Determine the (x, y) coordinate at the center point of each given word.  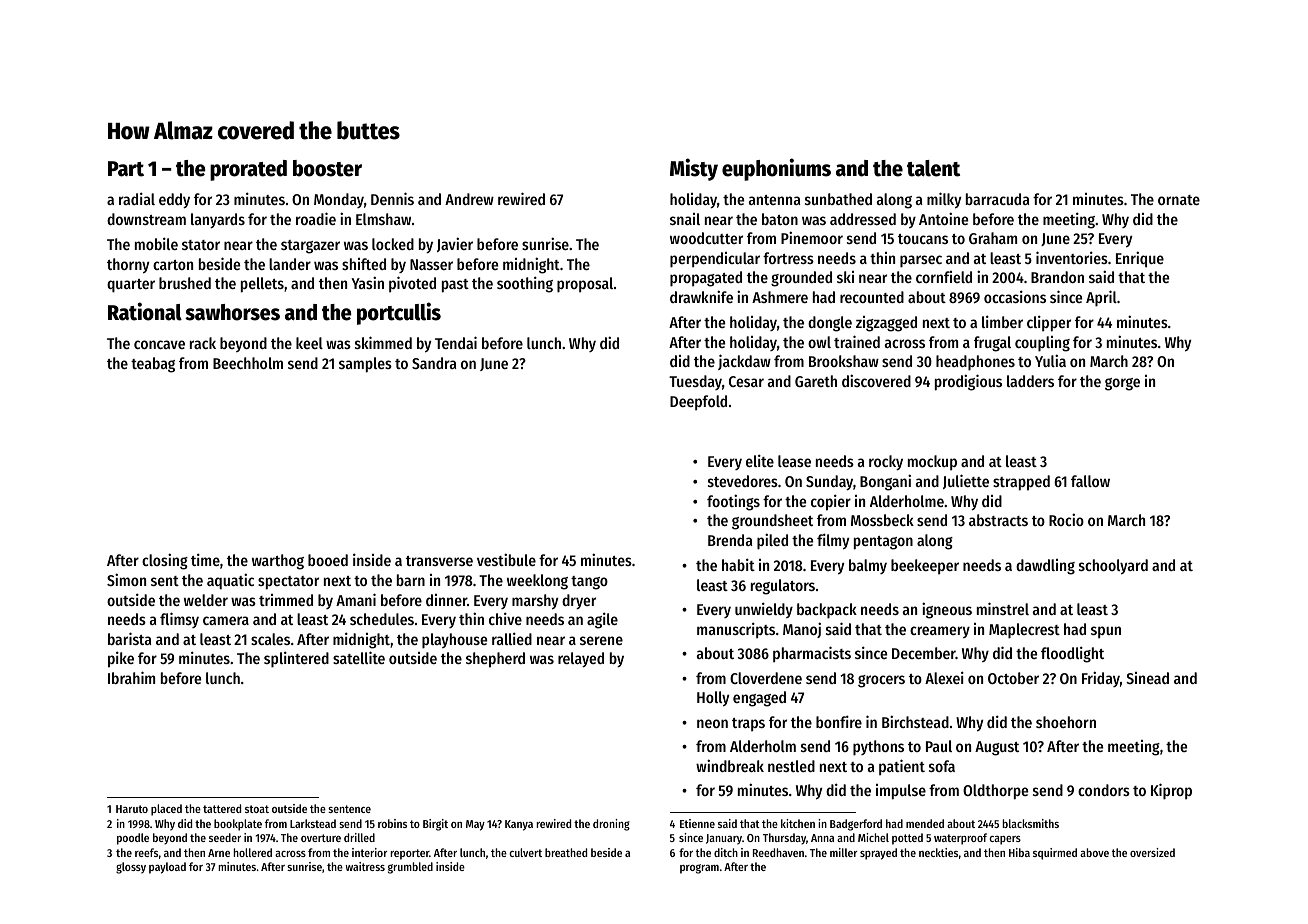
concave (159, 344)
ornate (1179, 200)
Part (126, 169)
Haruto (132, 809)
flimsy (179, 620)
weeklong (537, 582)
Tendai (456, 342)
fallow (1090, 481)
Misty (694, 169)
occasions (1015, 296)
